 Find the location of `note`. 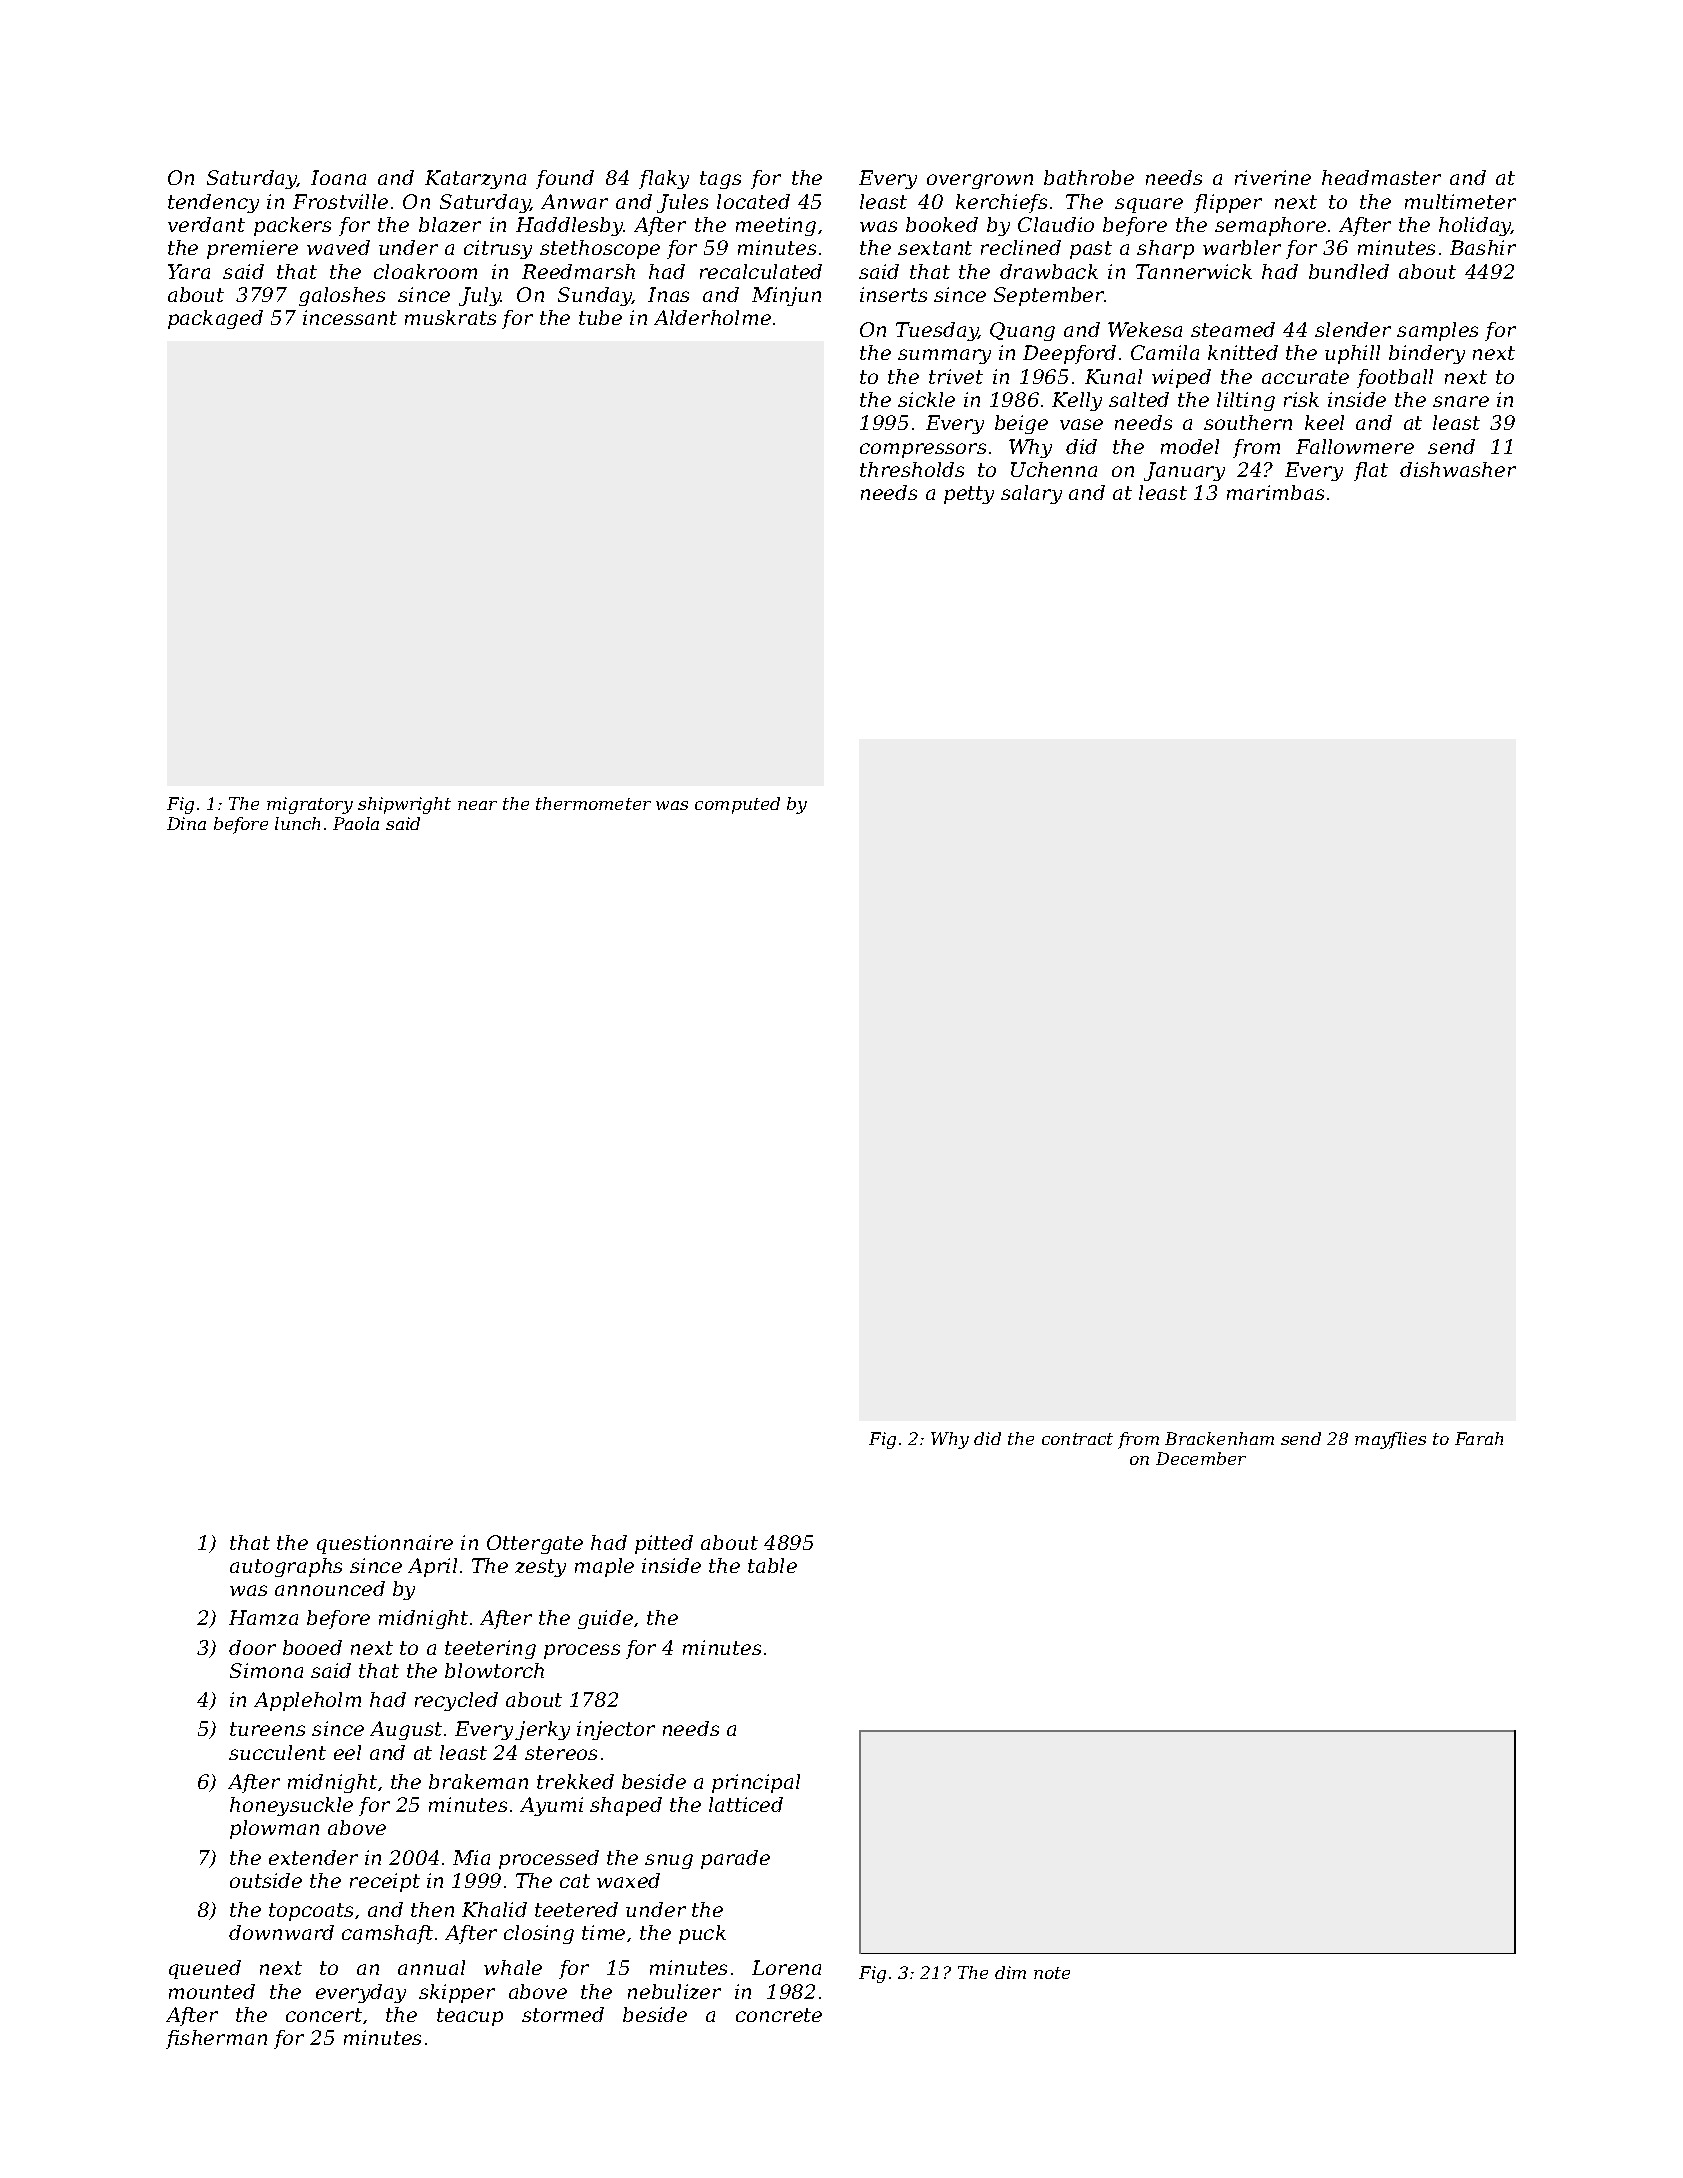

note is located at coordinates (1052, 1973).
